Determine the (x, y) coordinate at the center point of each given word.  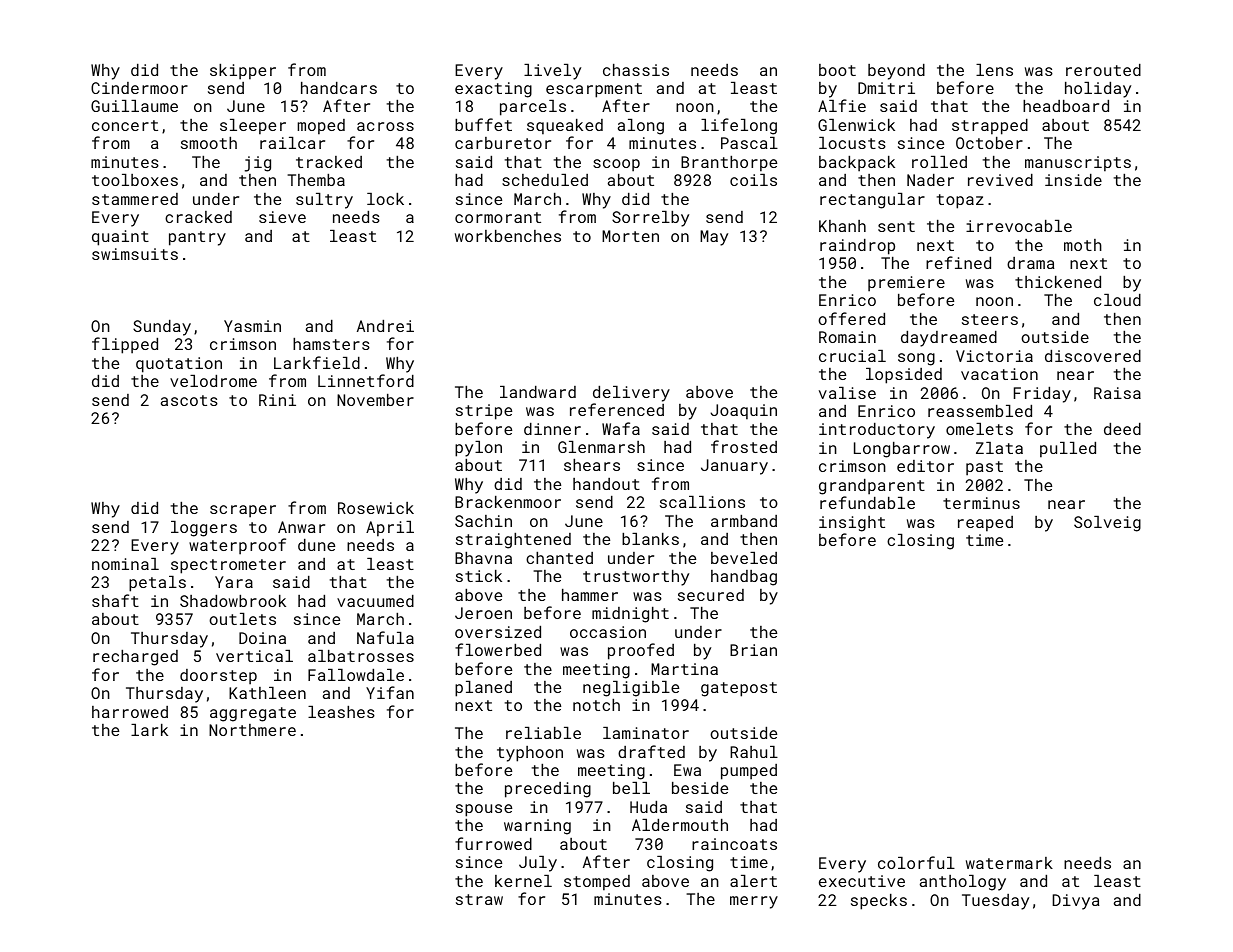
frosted (744, 446)
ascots (189, 400)
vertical (254, 656)
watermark (1009, 863)
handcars (339, 88)
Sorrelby (650, 219)
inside (1073, 180)
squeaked (565, 127)
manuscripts (1078, 164)
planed (483, 689)
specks (879, 902)
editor (925, 466)
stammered (135, 199)
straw (479, 899)
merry (754, 902)
